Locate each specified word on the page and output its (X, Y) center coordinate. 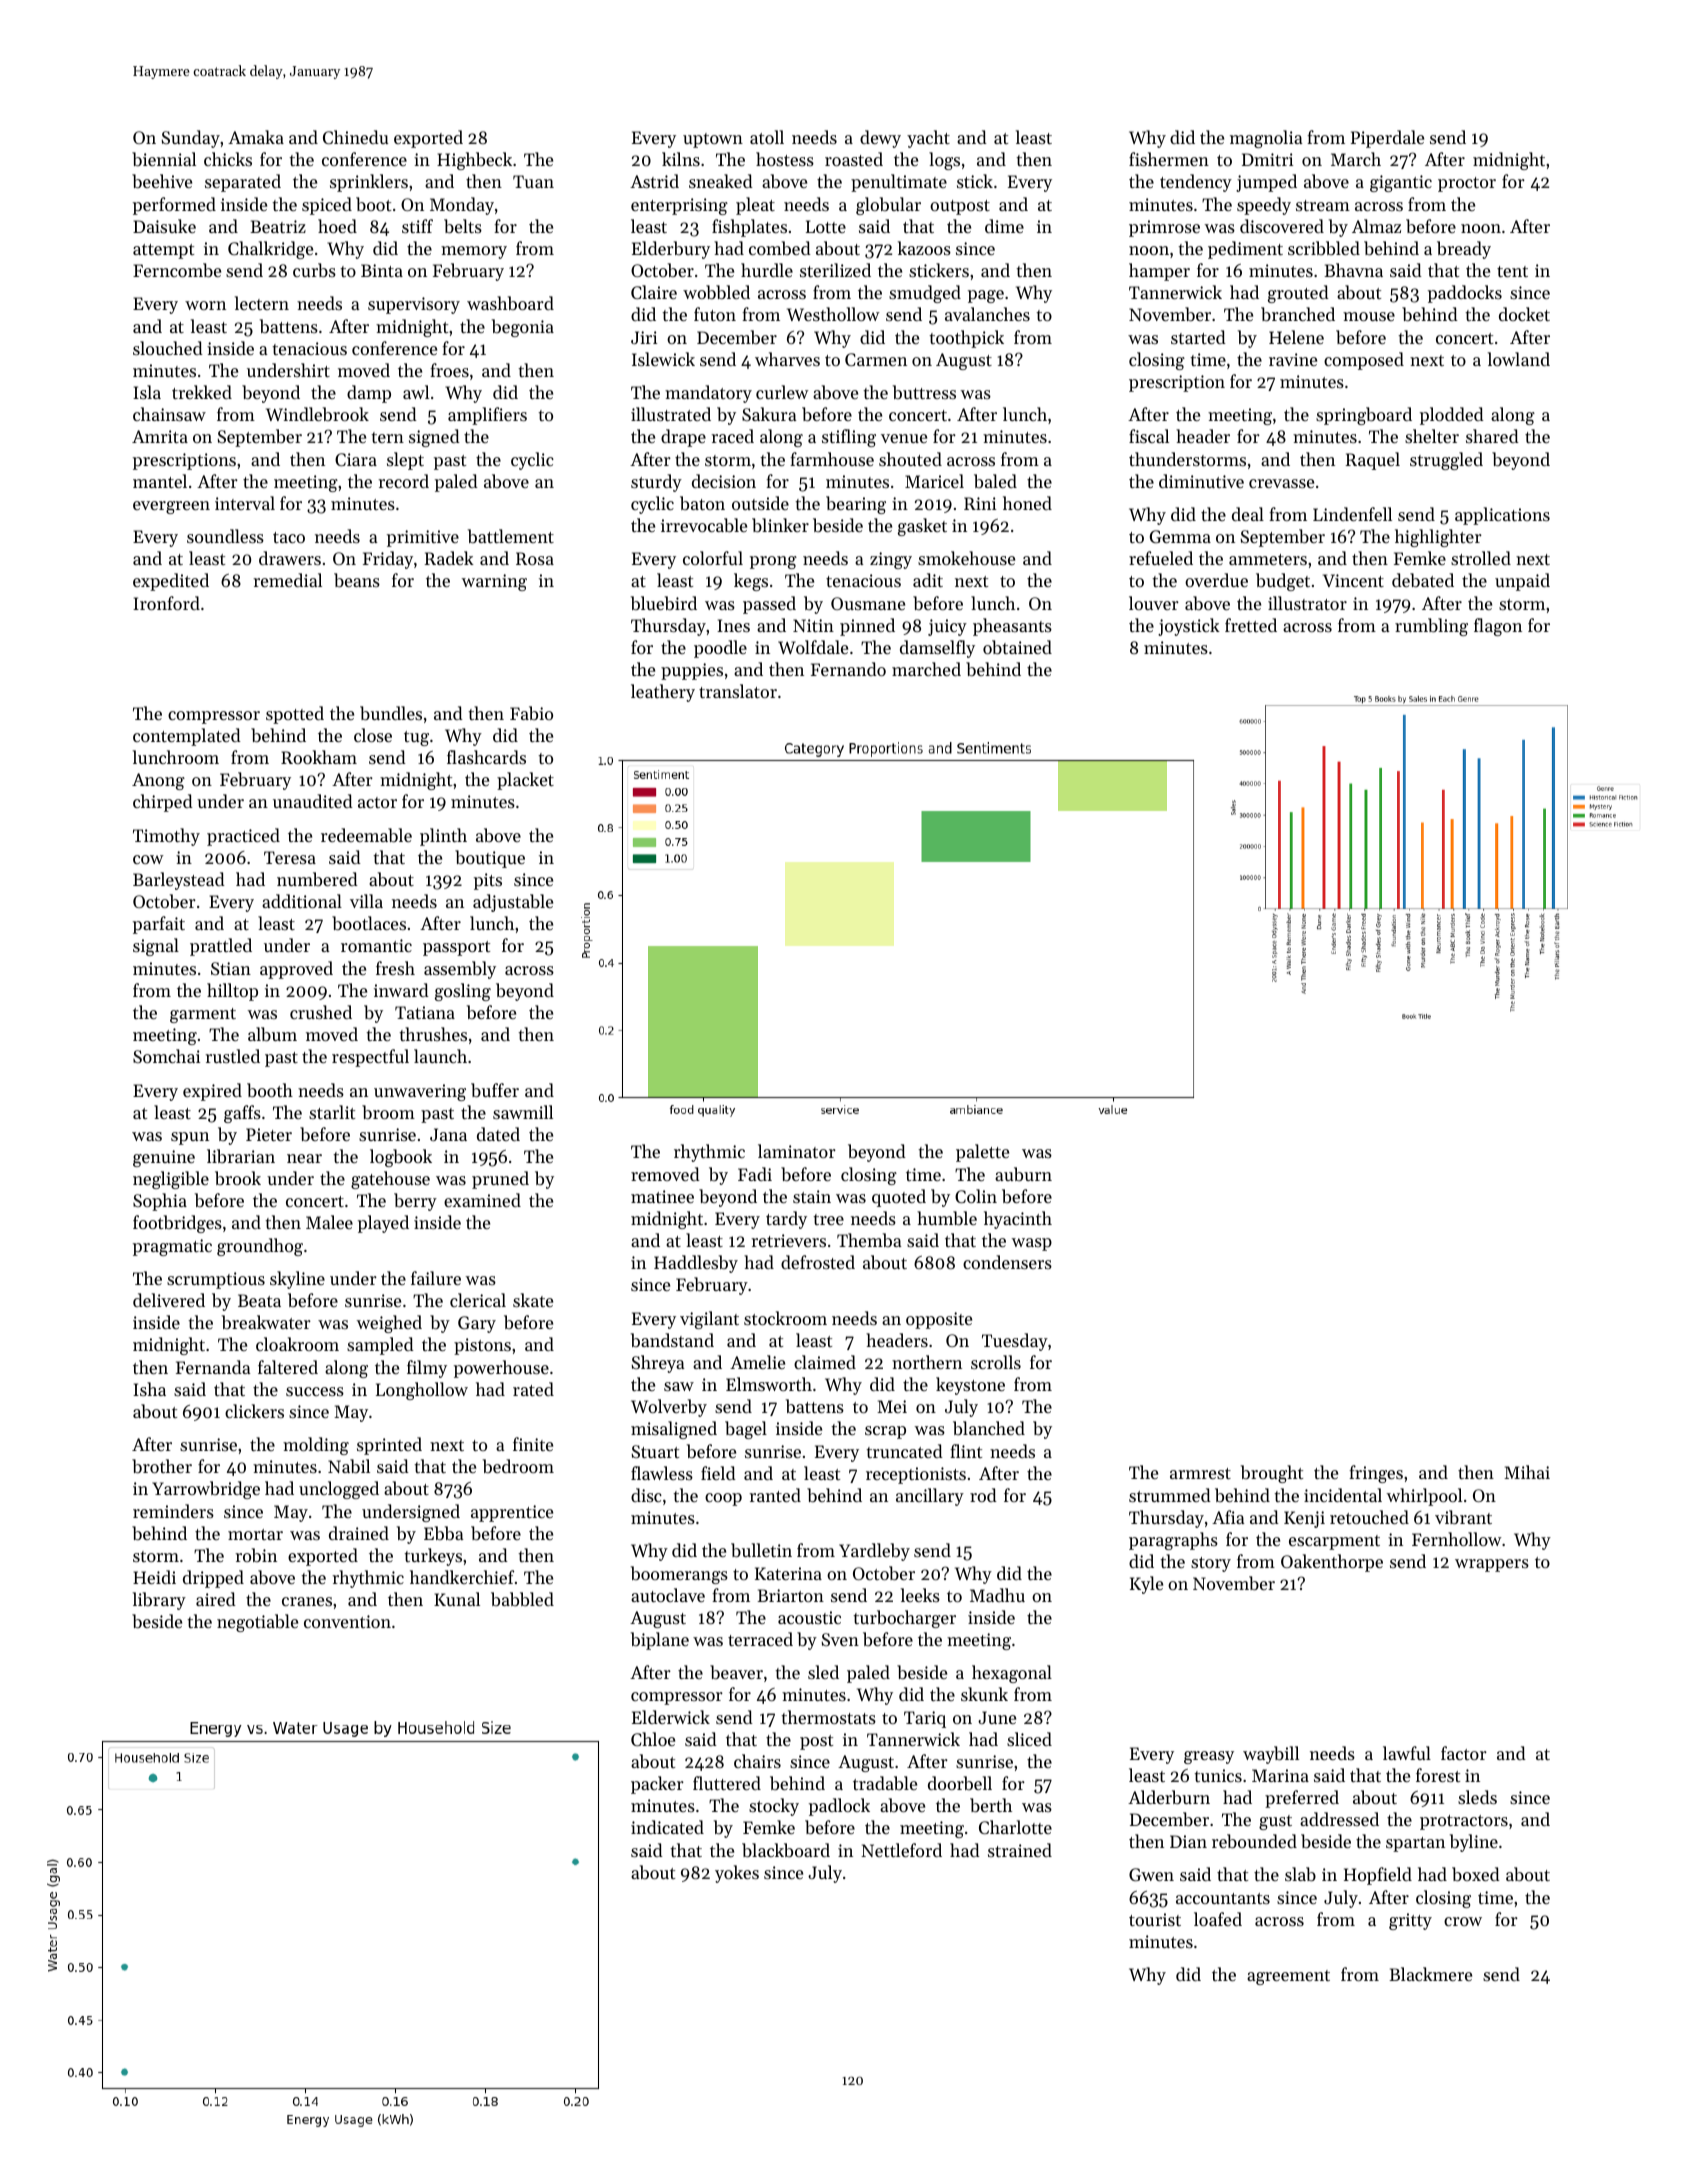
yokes (737, 1874)
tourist (1155, 1919)
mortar (255, 1534)
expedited (171, 582)
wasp (1032, 1244)
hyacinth (1018, 1220)
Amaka (256, 137)
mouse (1369, 316)
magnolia (1266, 139)
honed (1027, 503)
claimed (825, 1362)
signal (156, 947)
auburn (1023, 1174)
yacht (928, 139)
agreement (1288, 1977)
